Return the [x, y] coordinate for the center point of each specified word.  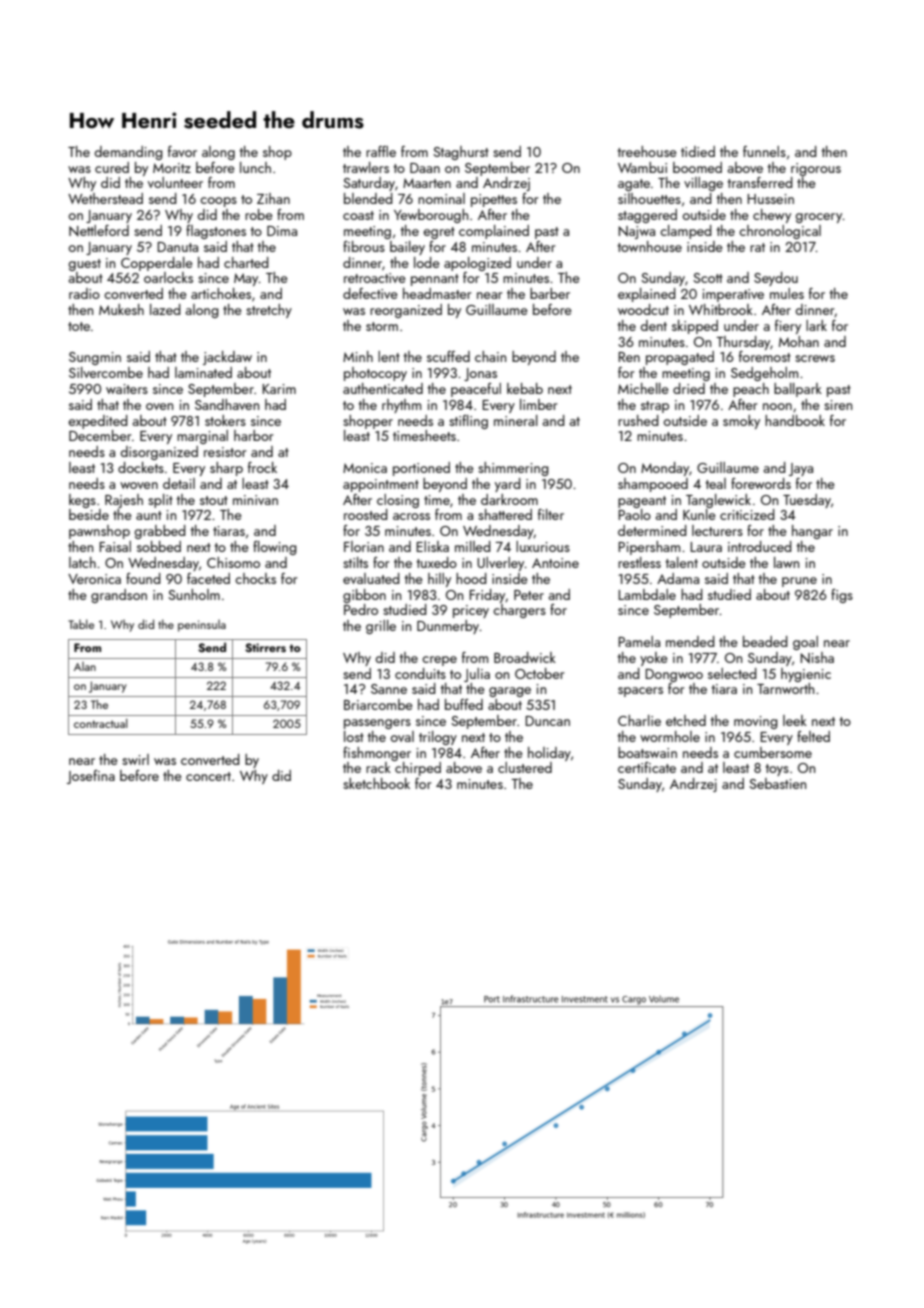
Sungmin [95, 358]
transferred [760, 182]
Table [81, 624]
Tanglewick [718, 501]
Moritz [172, 168]
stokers [225, 420]
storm [382, 326]
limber [538, 404]
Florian [364, 546]
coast [358, 215]
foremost [765, 356]
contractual [101, 723]
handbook [795, 420]
